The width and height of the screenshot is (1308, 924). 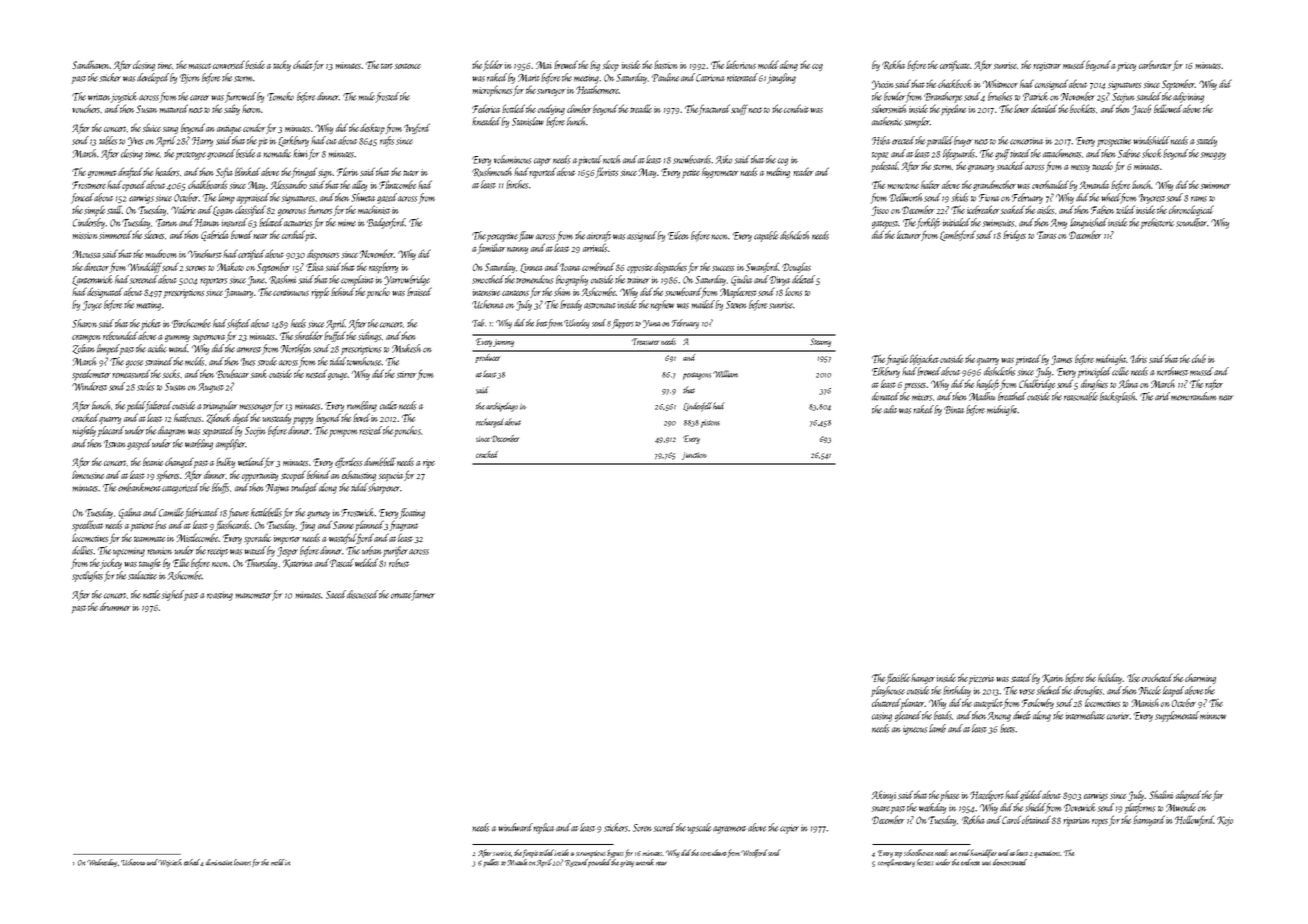 What do you see at coordinates (955, 65) in the screenshot?
I see `certificate` at bounding box center [955, 65].
